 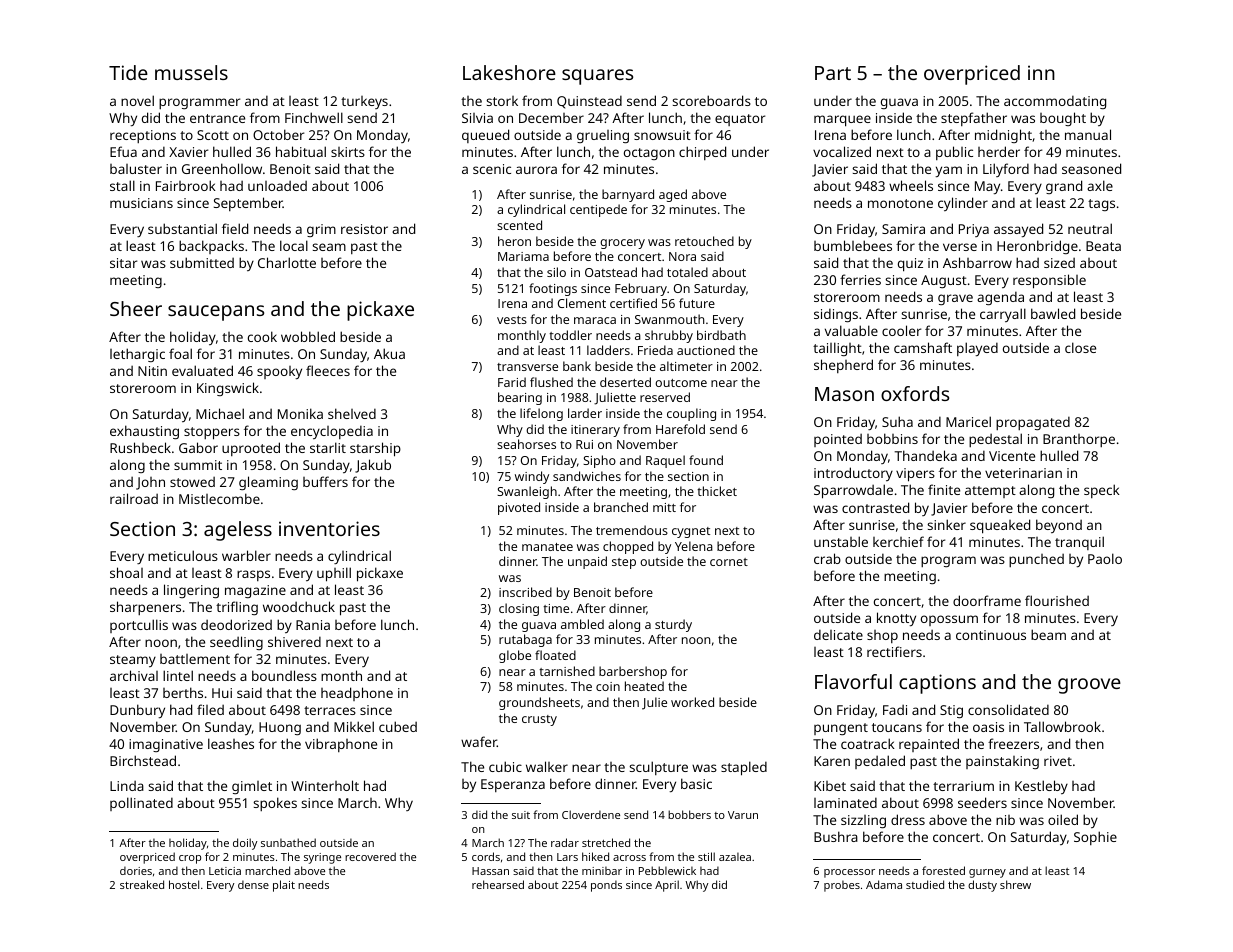 What do you see at coordinates (884, 884) in the image?
I see `Adama` at bounding box center [884, 884].
